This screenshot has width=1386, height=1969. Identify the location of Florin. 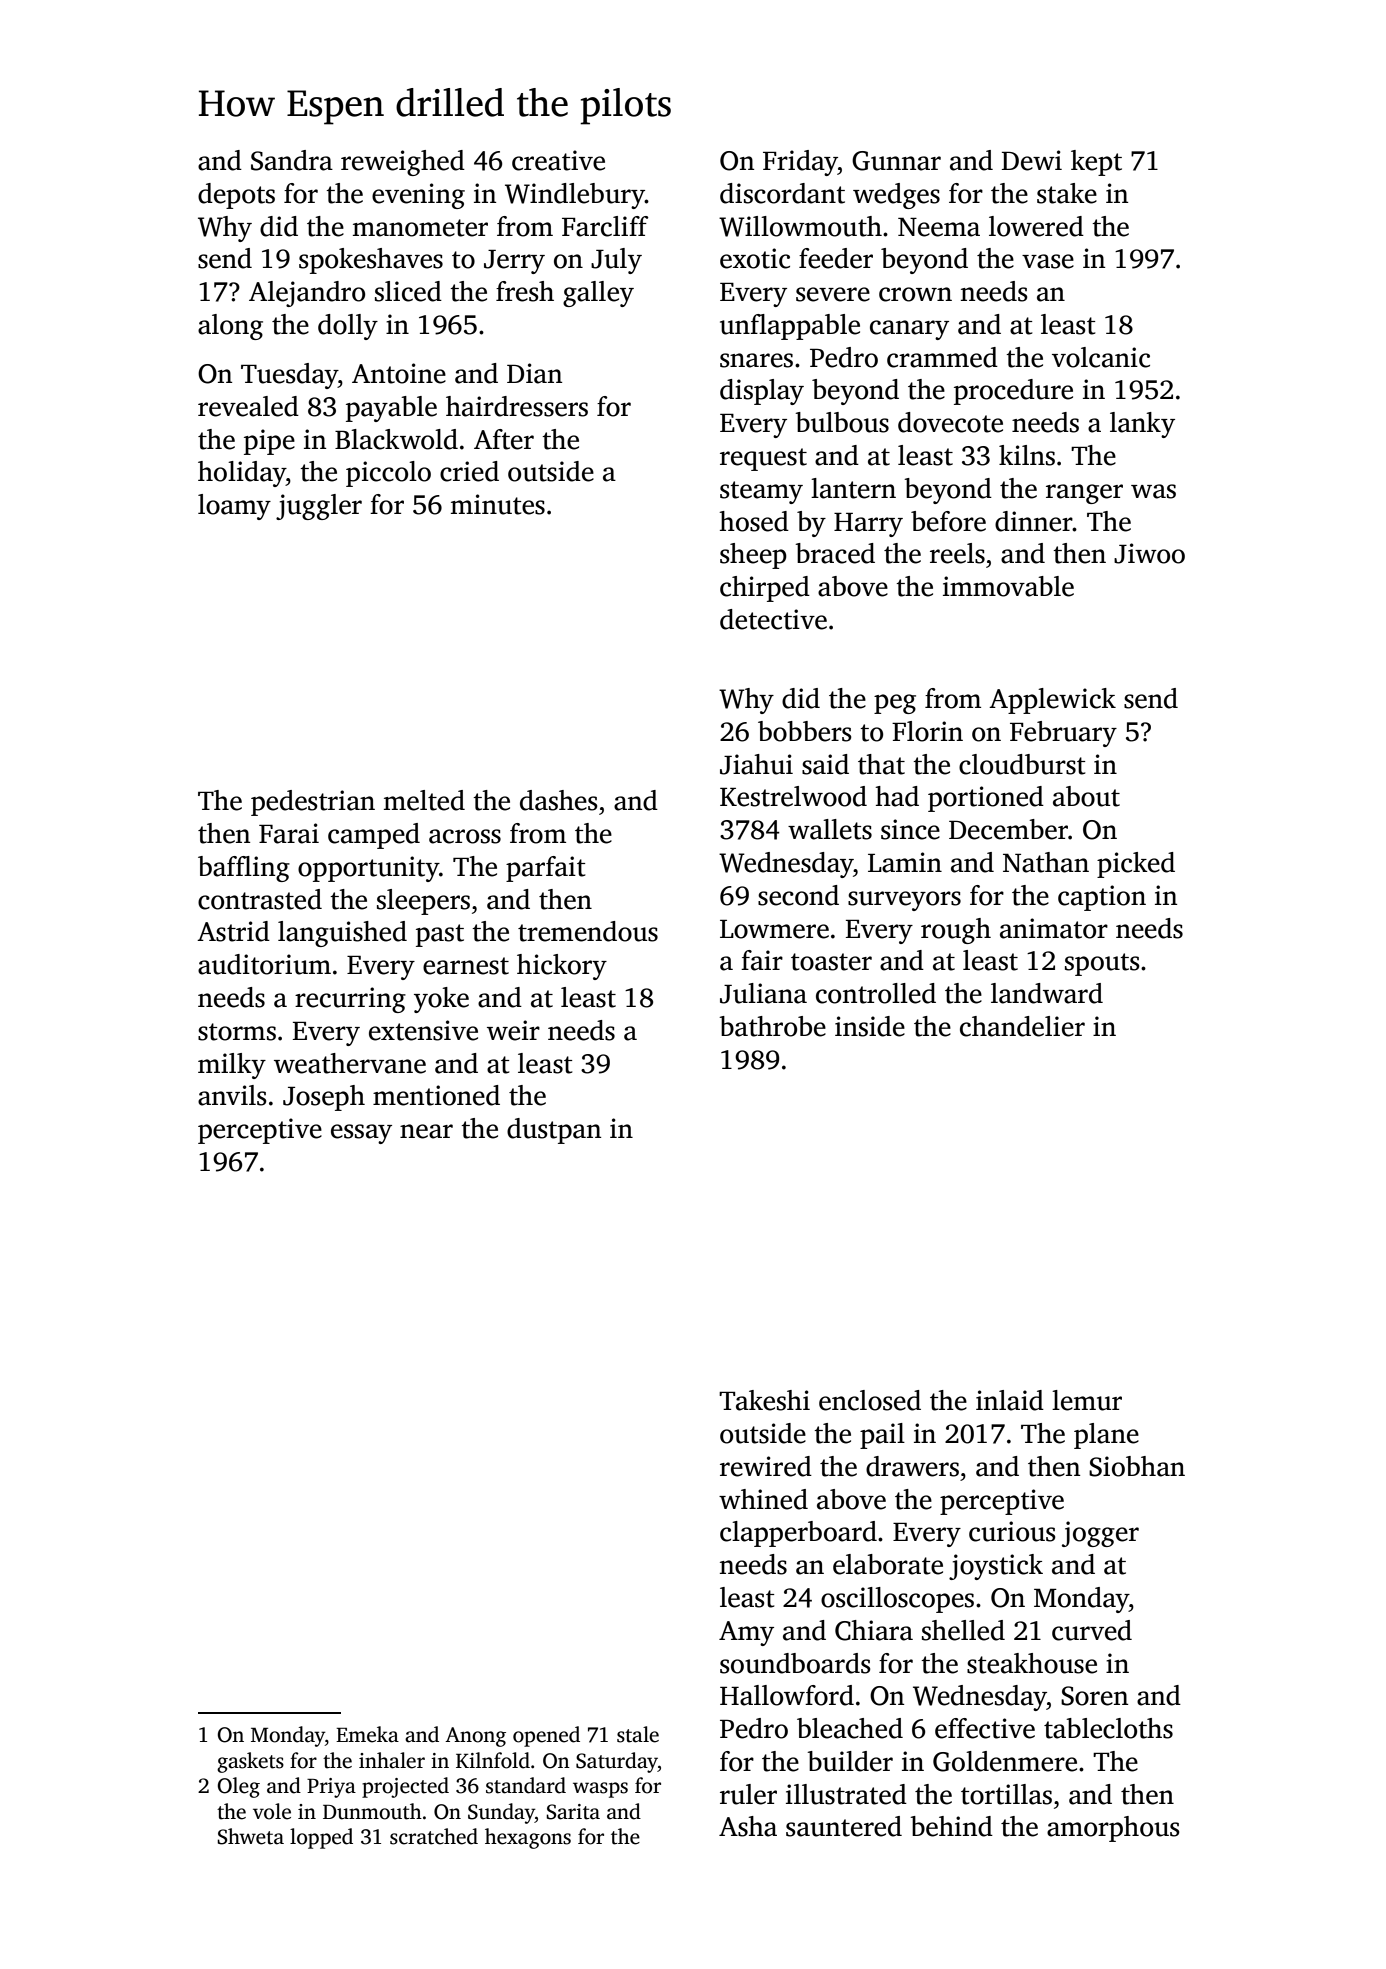
(927, 731).
